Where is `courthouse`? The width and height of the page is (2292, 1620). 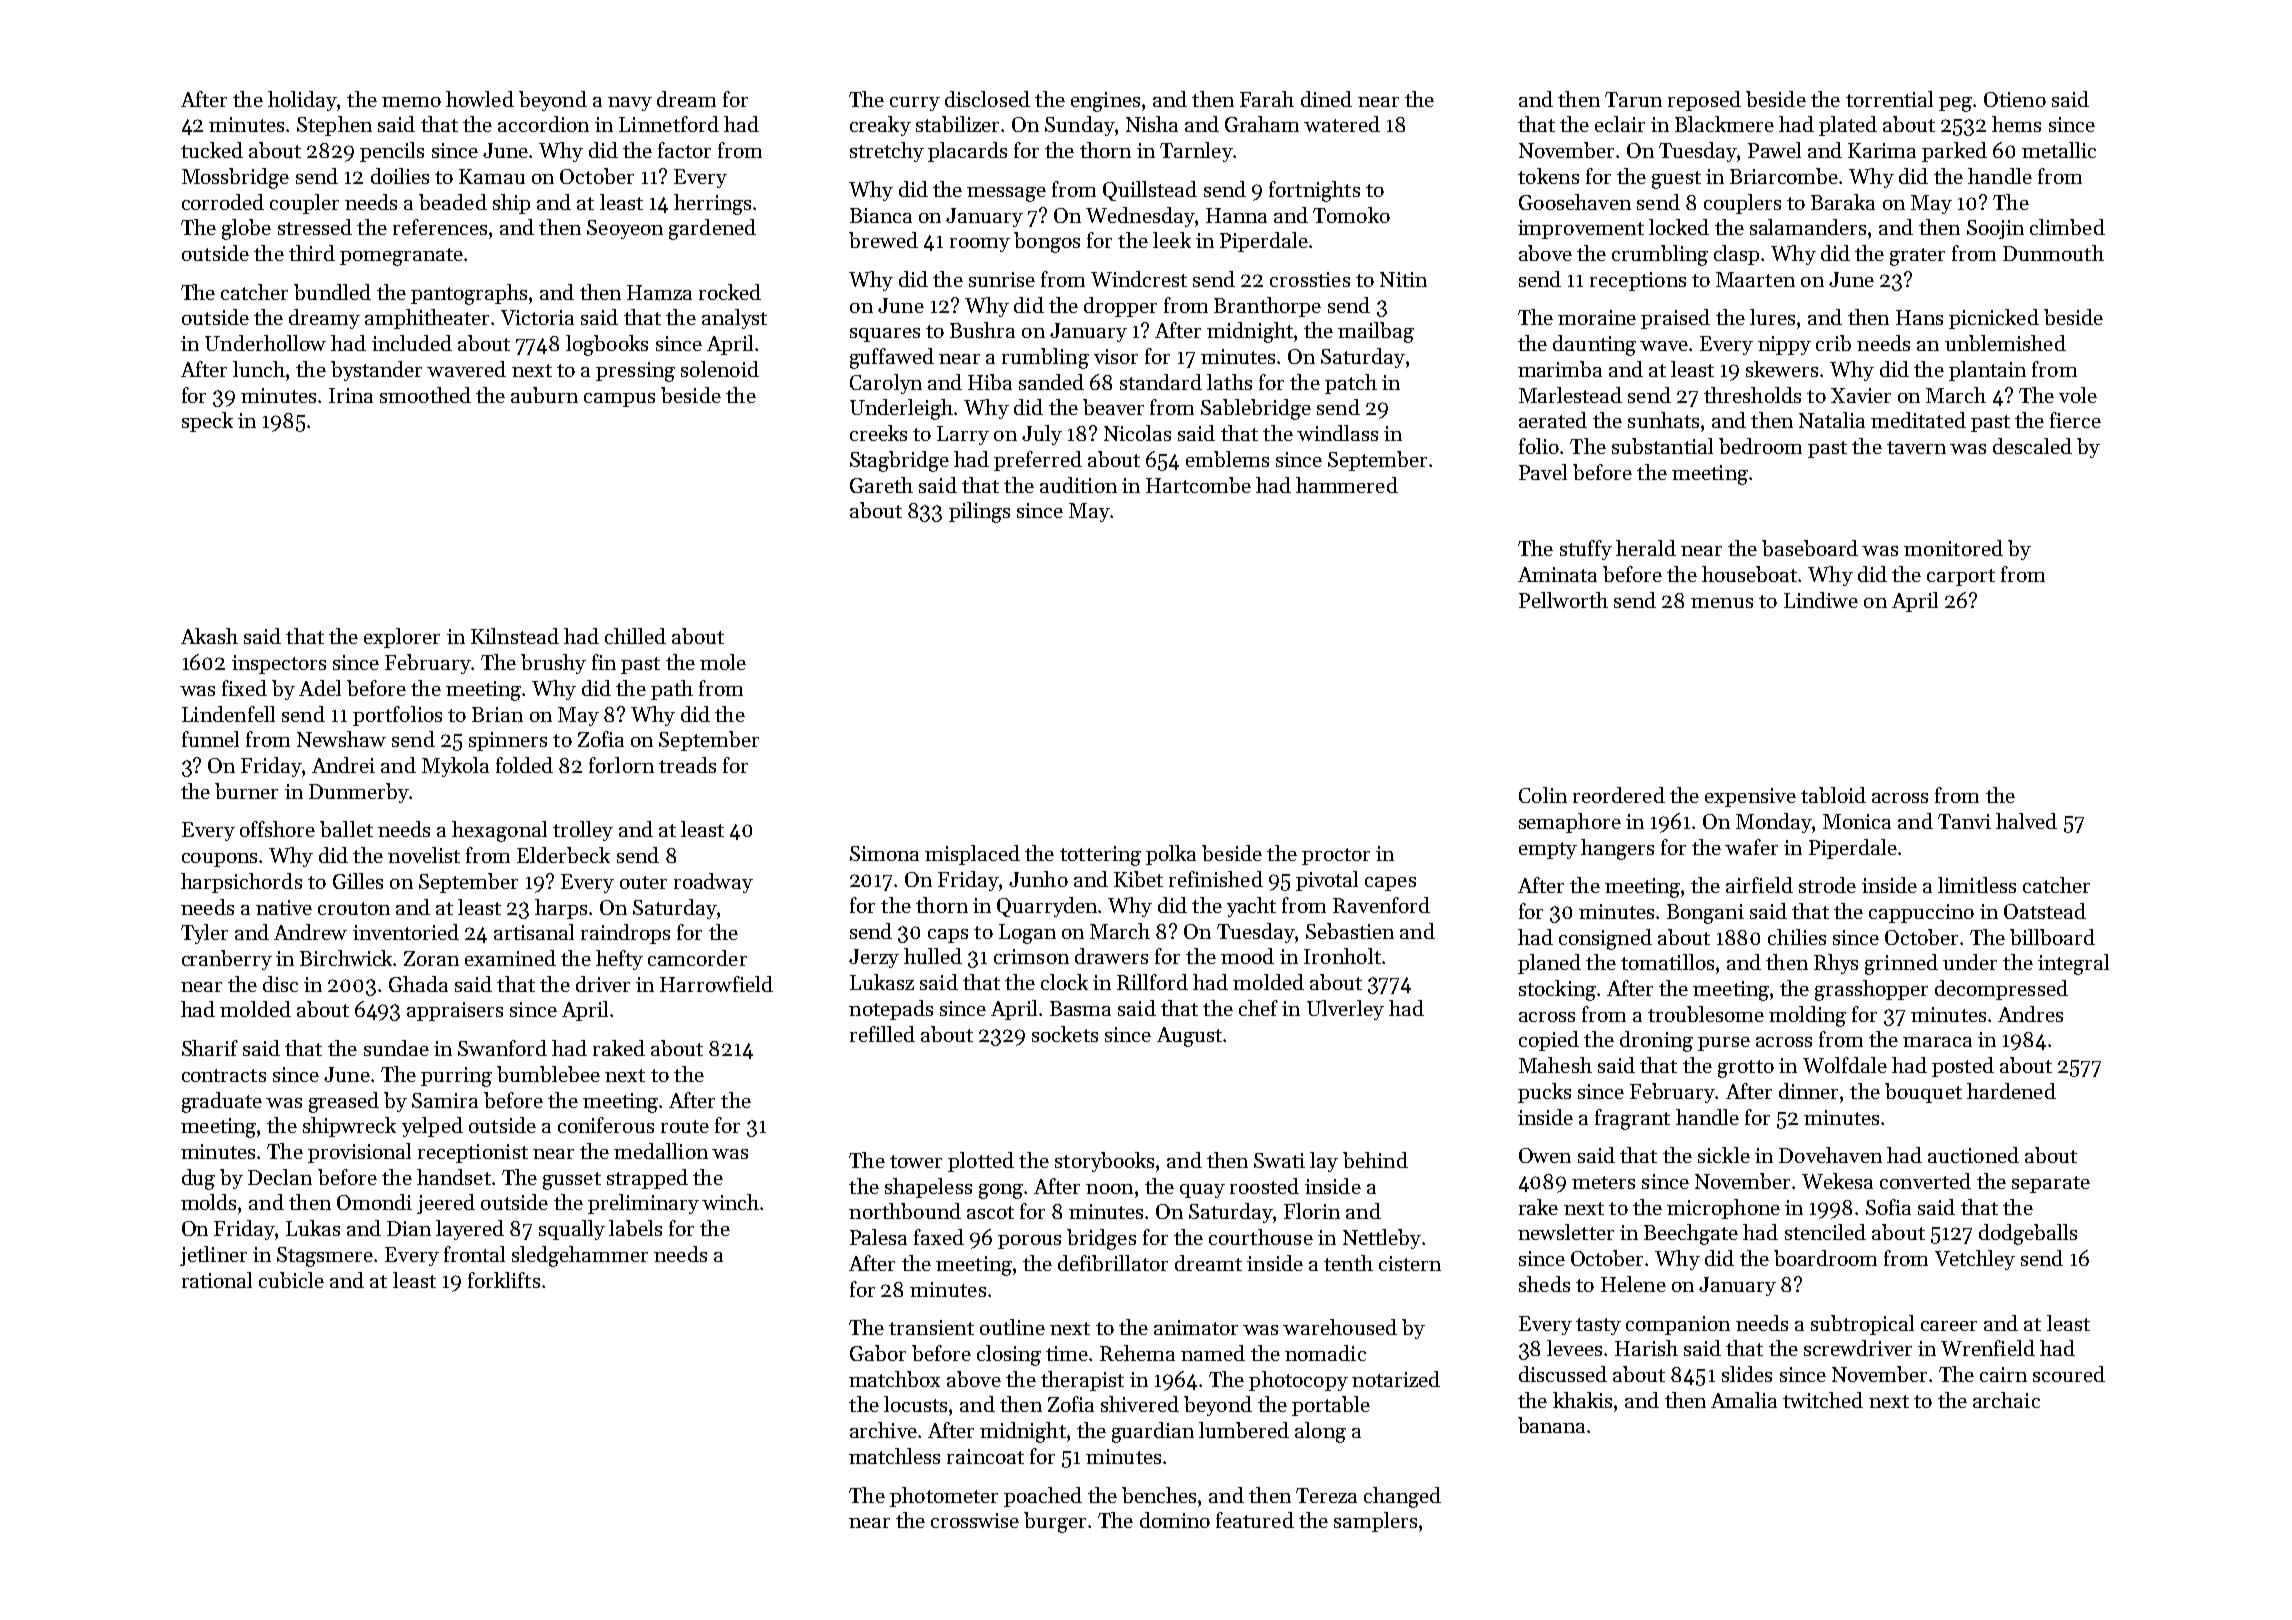 courthouse is located at coordinates (1261, 1237).
